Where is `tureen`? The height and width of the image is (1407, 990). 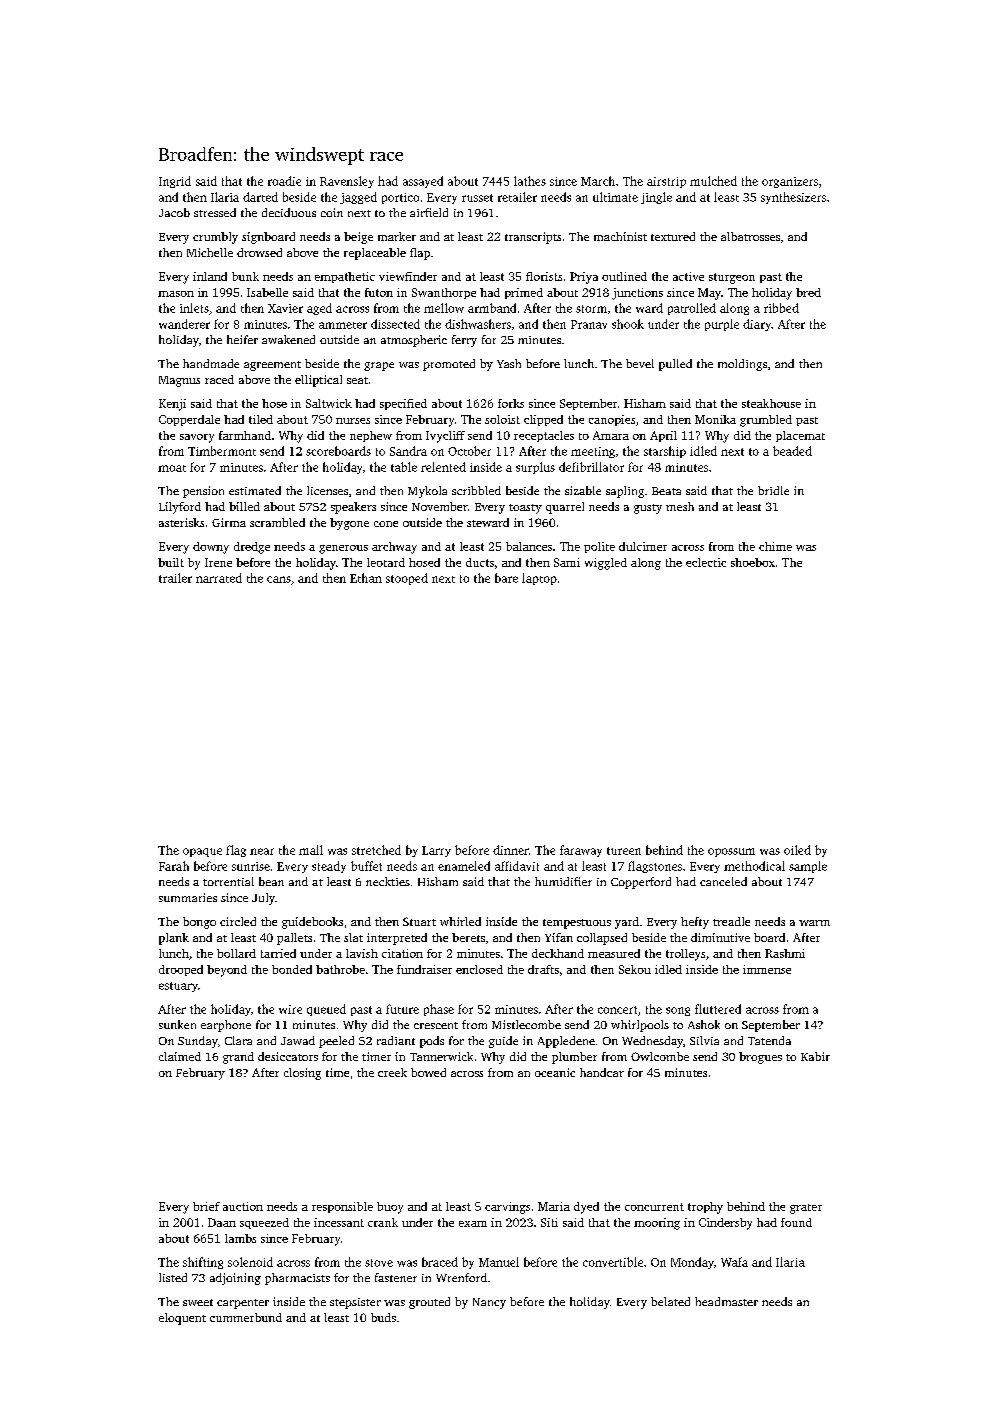
tureen is located at coordinates (624, 851).
